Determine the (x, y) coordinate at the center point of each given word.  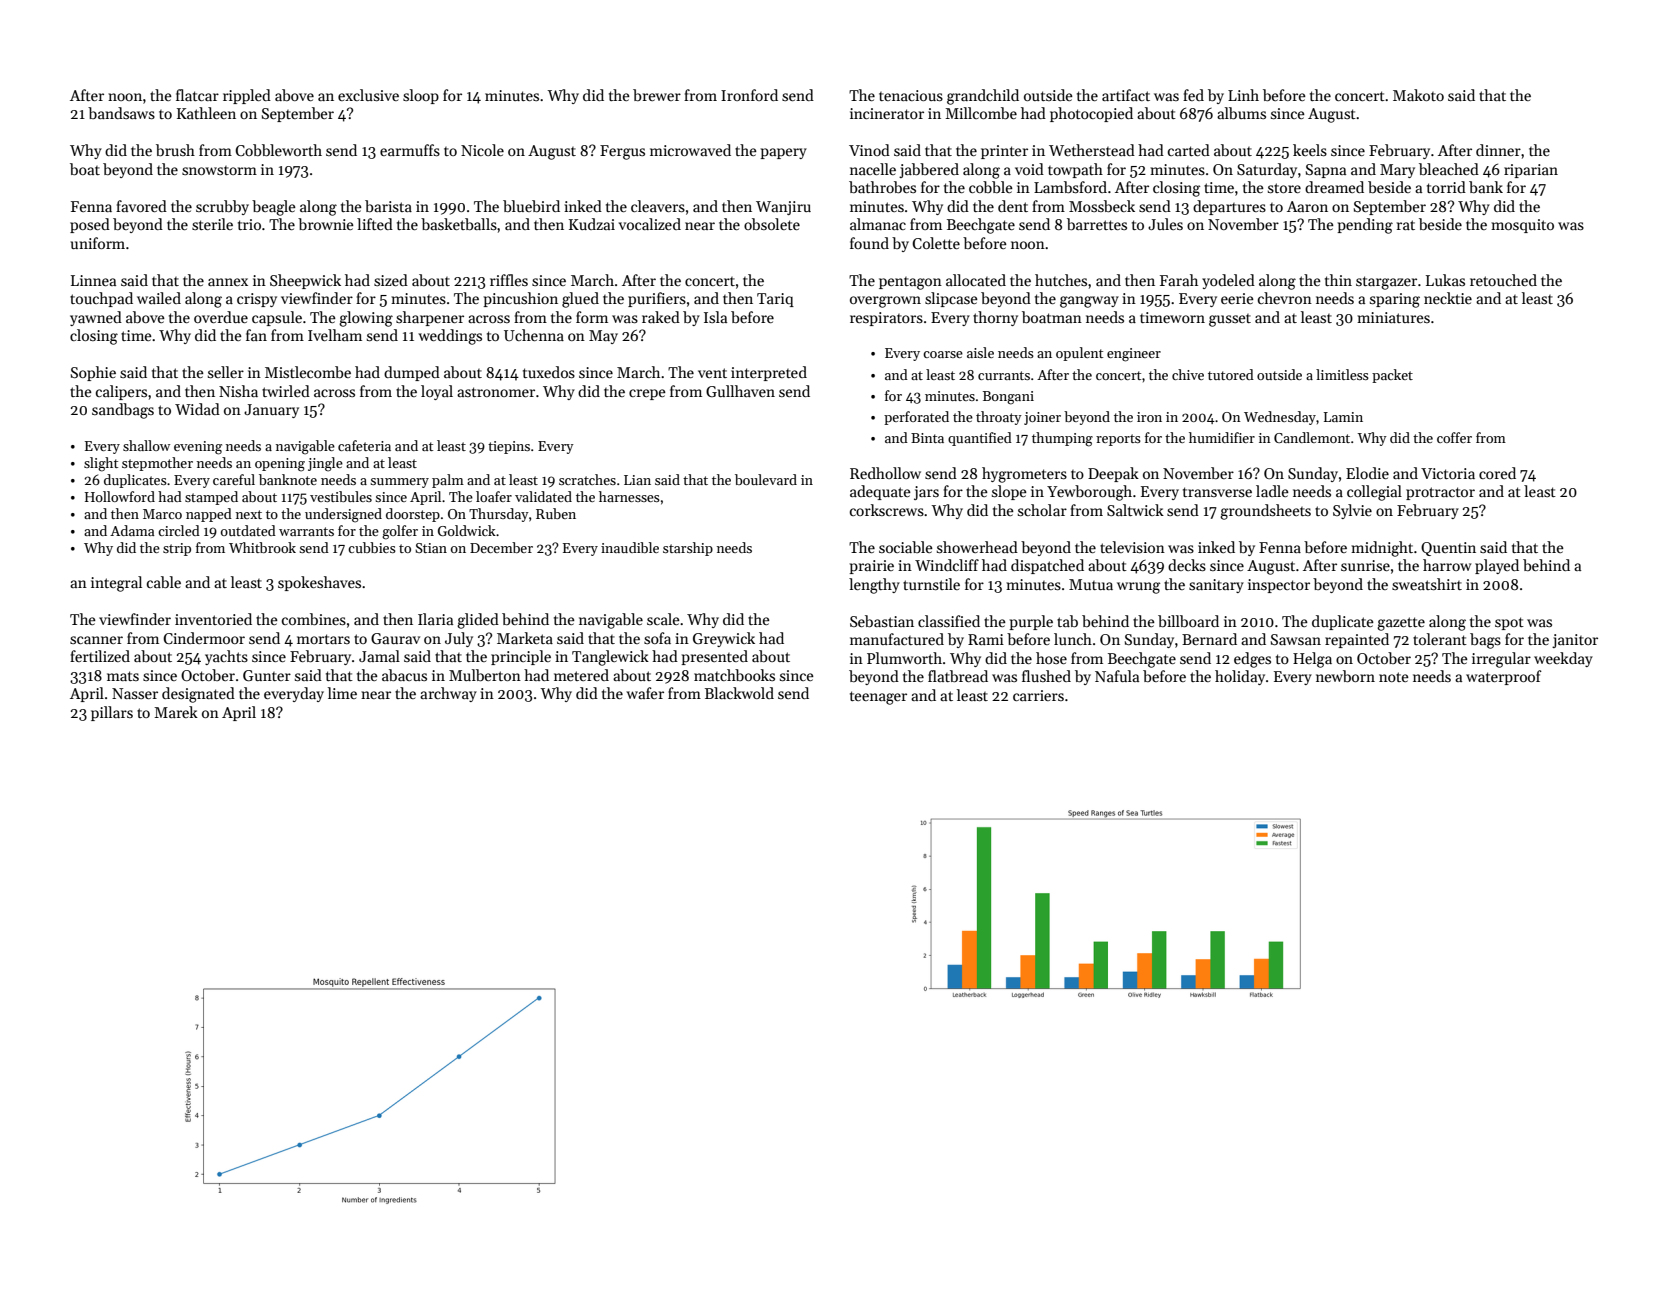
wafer (645, 693)
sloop (421, 96)
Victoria (1448, 473)
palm (448, 481)
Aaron (1307, 206)
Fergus (622, 152)
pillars (112, 713)
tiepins (509, 447)
